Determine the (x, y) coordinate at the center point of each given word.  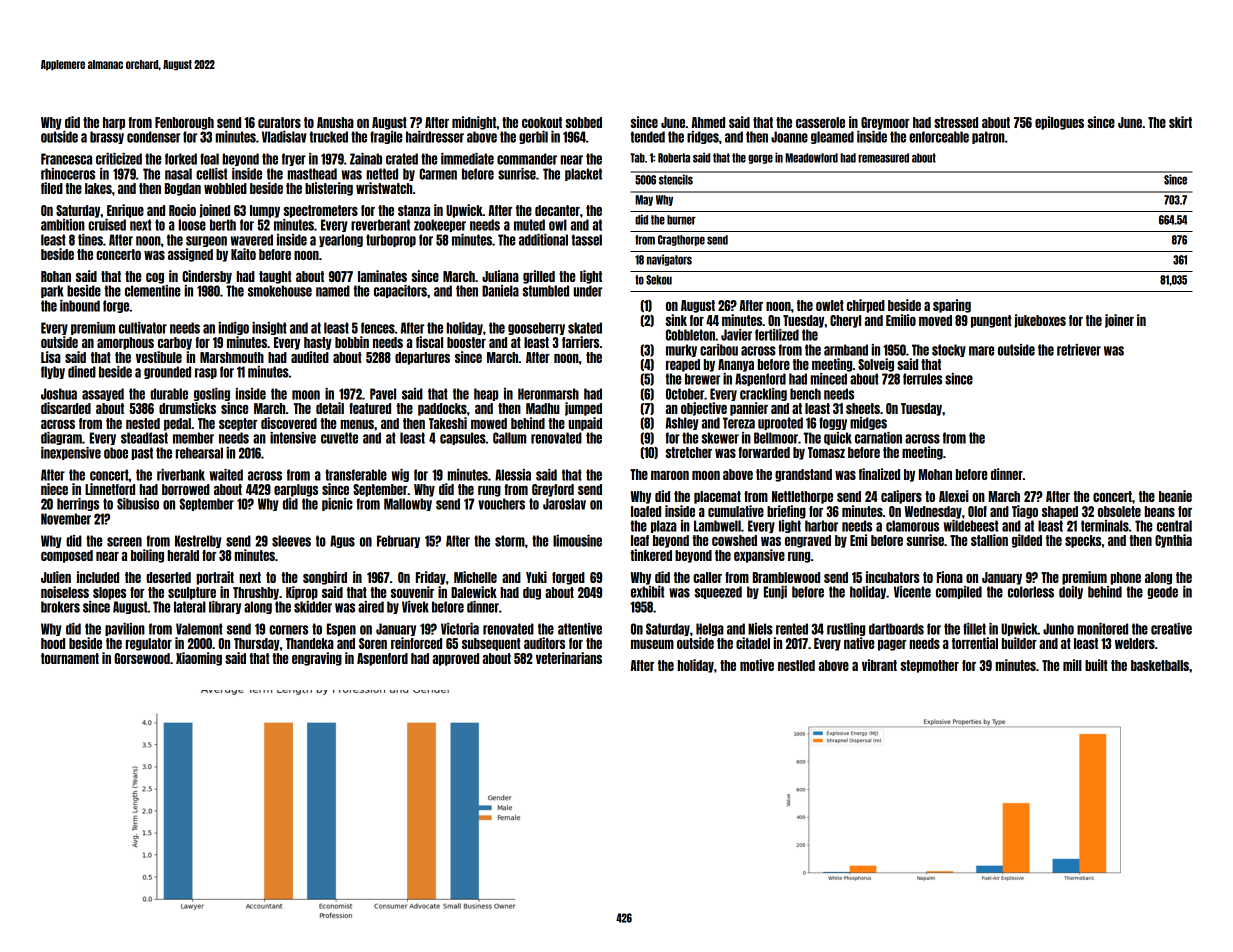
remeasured (883, 158)
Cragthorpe (681, 240)
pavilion (125, 629)
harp (114, 123)
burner (681, 220)
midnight (474, 123)
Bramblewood (786, 577)
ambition (63, 225)
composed (67, 556)
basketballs (1160, 665)
